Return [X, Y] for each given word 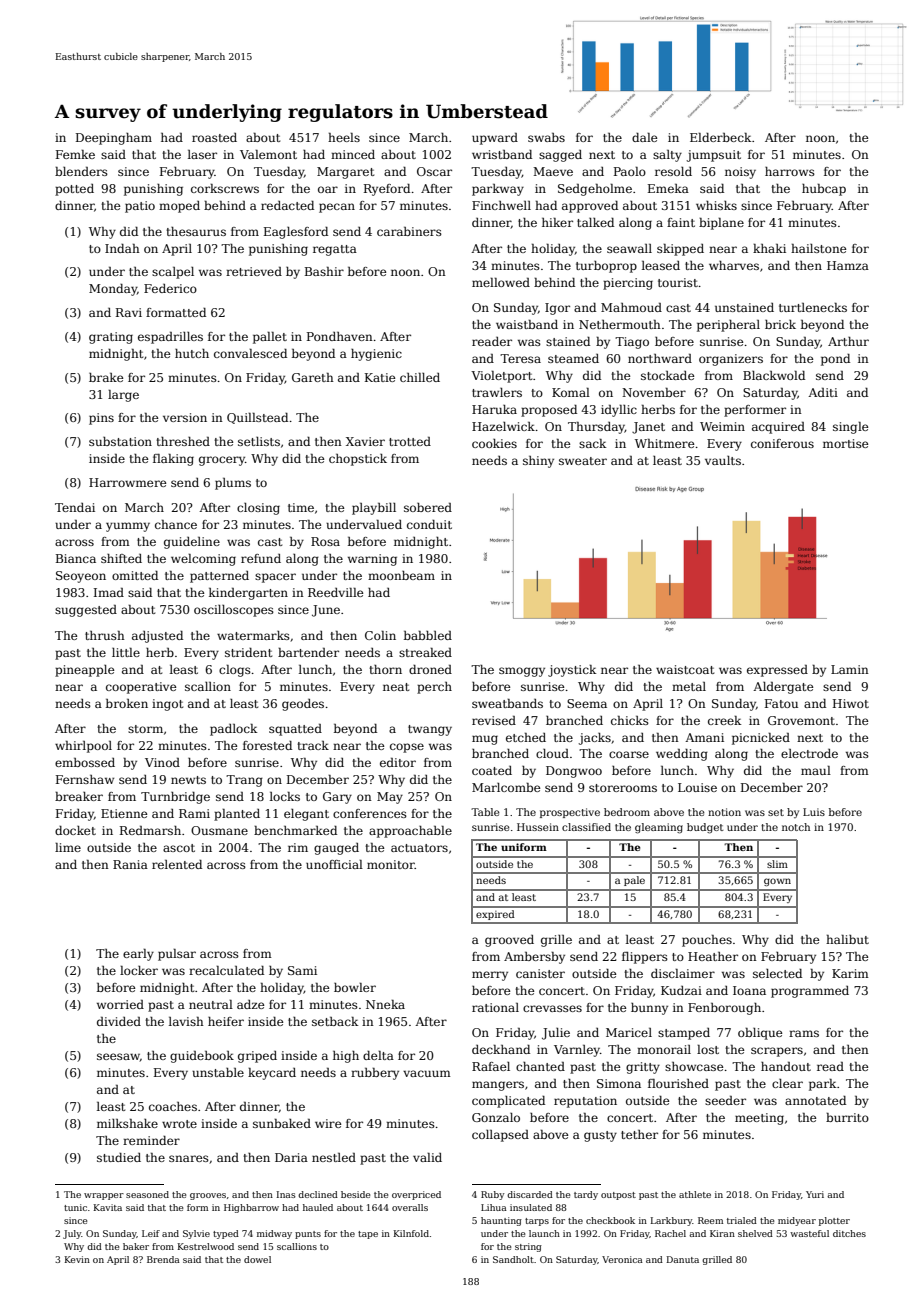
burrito [847, 1117]
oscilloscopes [234, 611]
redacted [287, 205]
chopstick [358, 460]
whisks [716, 205]
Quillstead [257, 418]
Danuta [683, 1259]
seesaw [118, 1057]
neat [396, 687]
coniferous [782, 443]
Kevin [77, 1259]
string [528, 1247]
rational [495, 1007]
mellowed [501, 282]
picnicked [761, 739]
